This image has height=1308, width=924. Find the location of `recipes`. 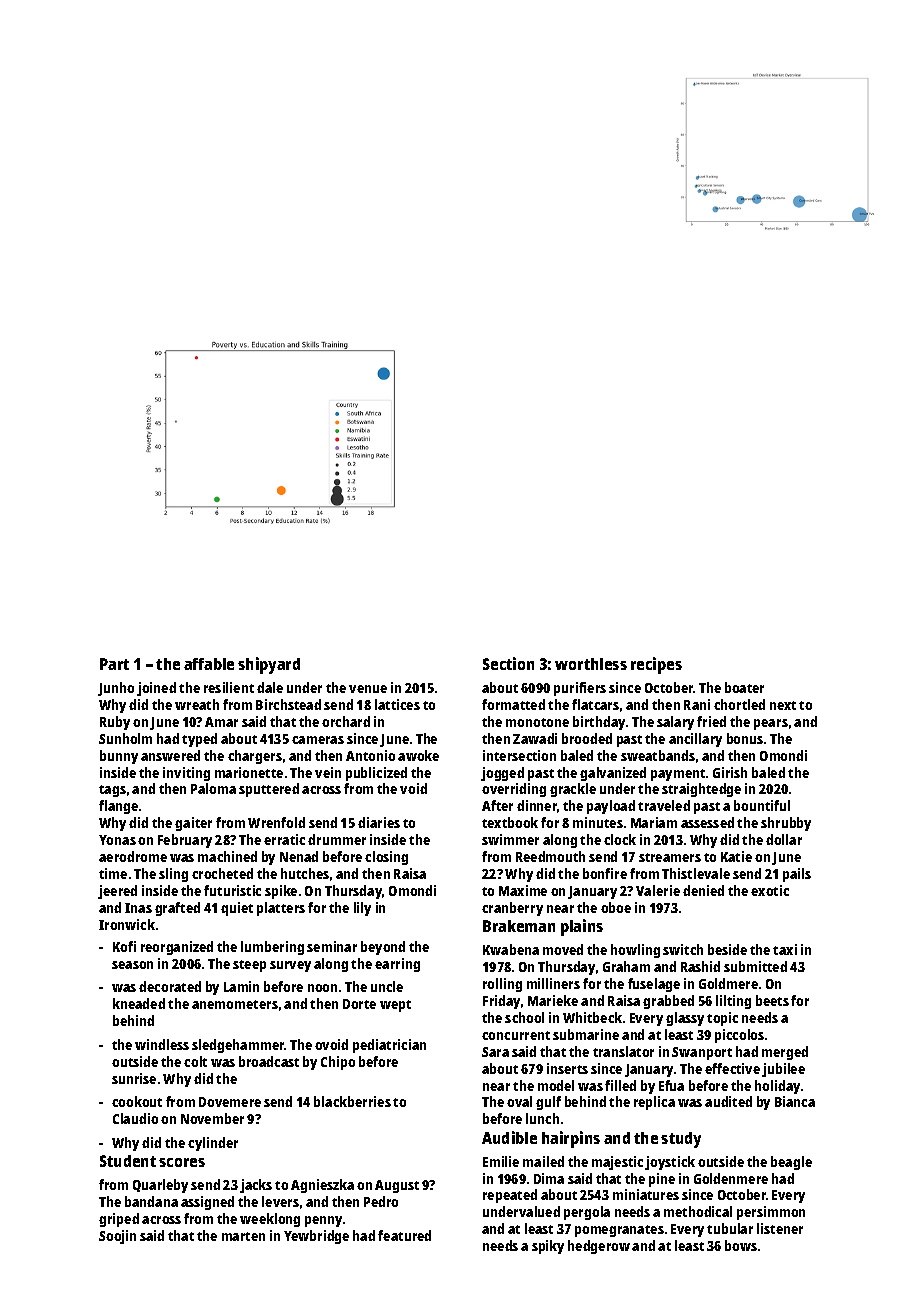

recipes is located at coordinates (656, 665).
